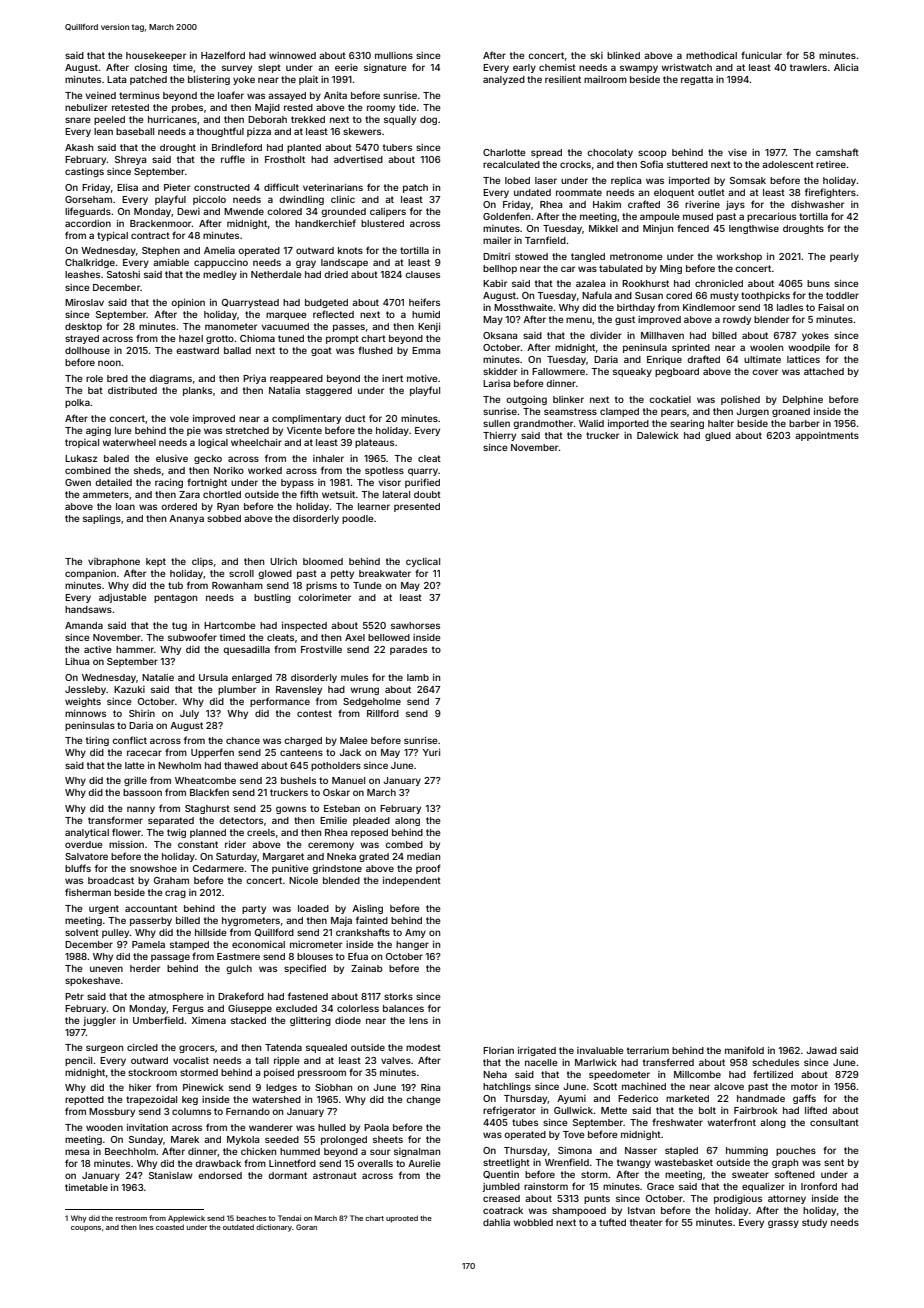 This screenshot has height=1308, width=924. I want to click on probes, so click(187, 108).
